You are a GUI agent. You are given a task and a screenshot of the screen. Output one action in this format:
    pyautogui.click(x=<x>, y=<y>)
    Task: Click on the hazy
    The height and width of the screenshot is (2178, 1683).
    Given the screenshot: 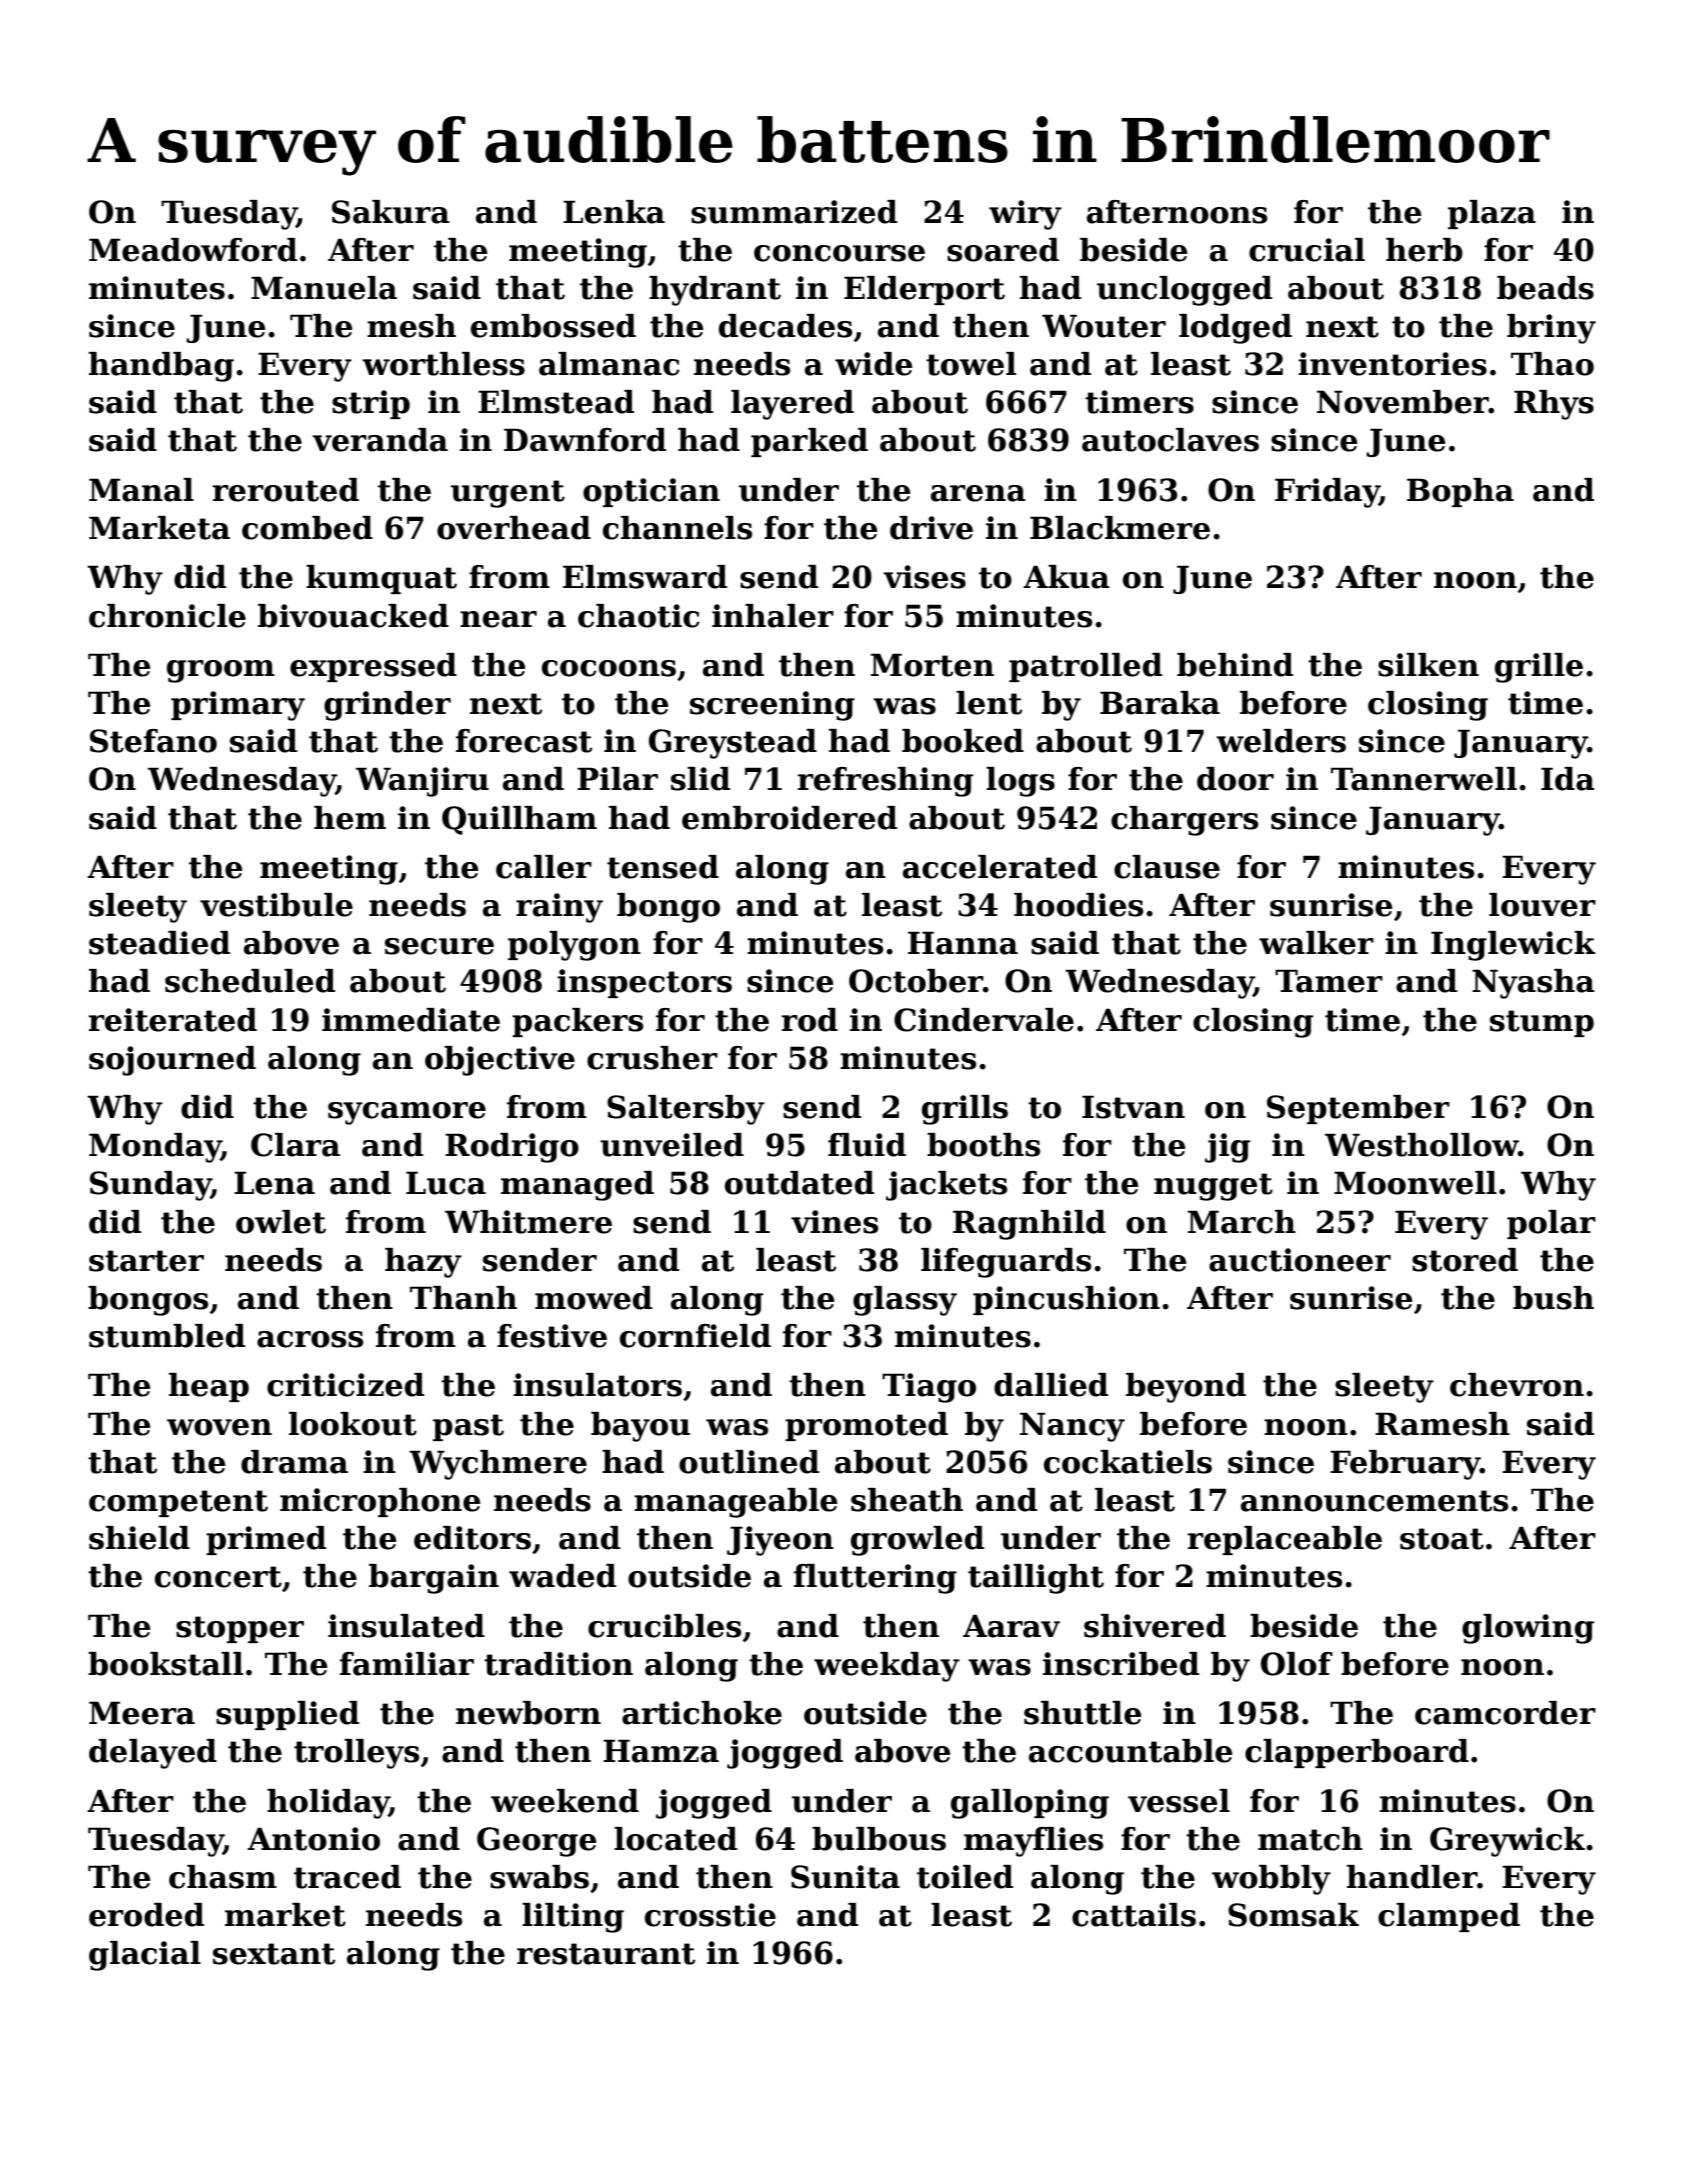 What is the action you would take?
    pyautogui.click(x=423, y=1263)
